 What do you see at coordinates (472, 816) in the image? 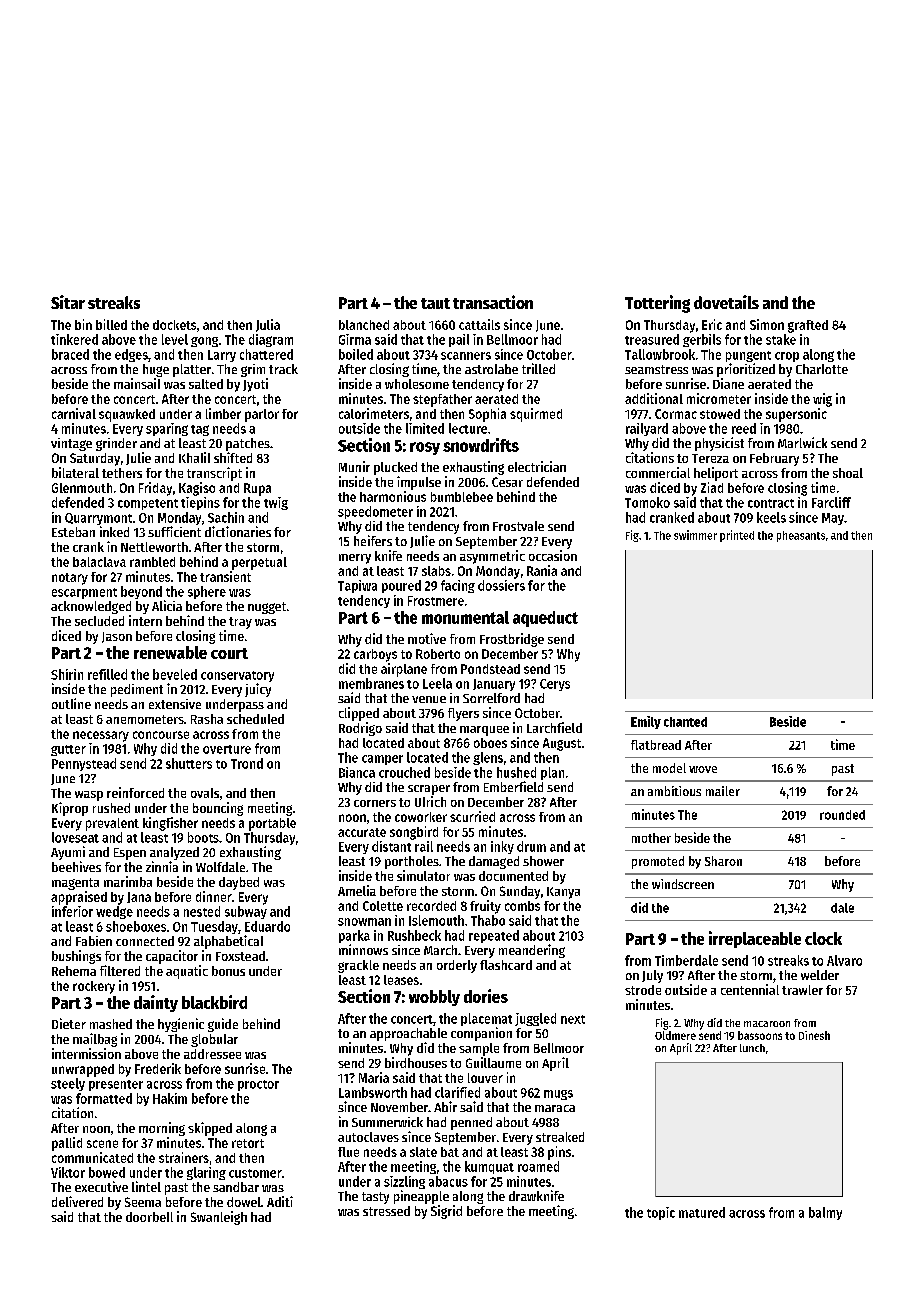
I see `scurried` at bounding box center [472, 816].
